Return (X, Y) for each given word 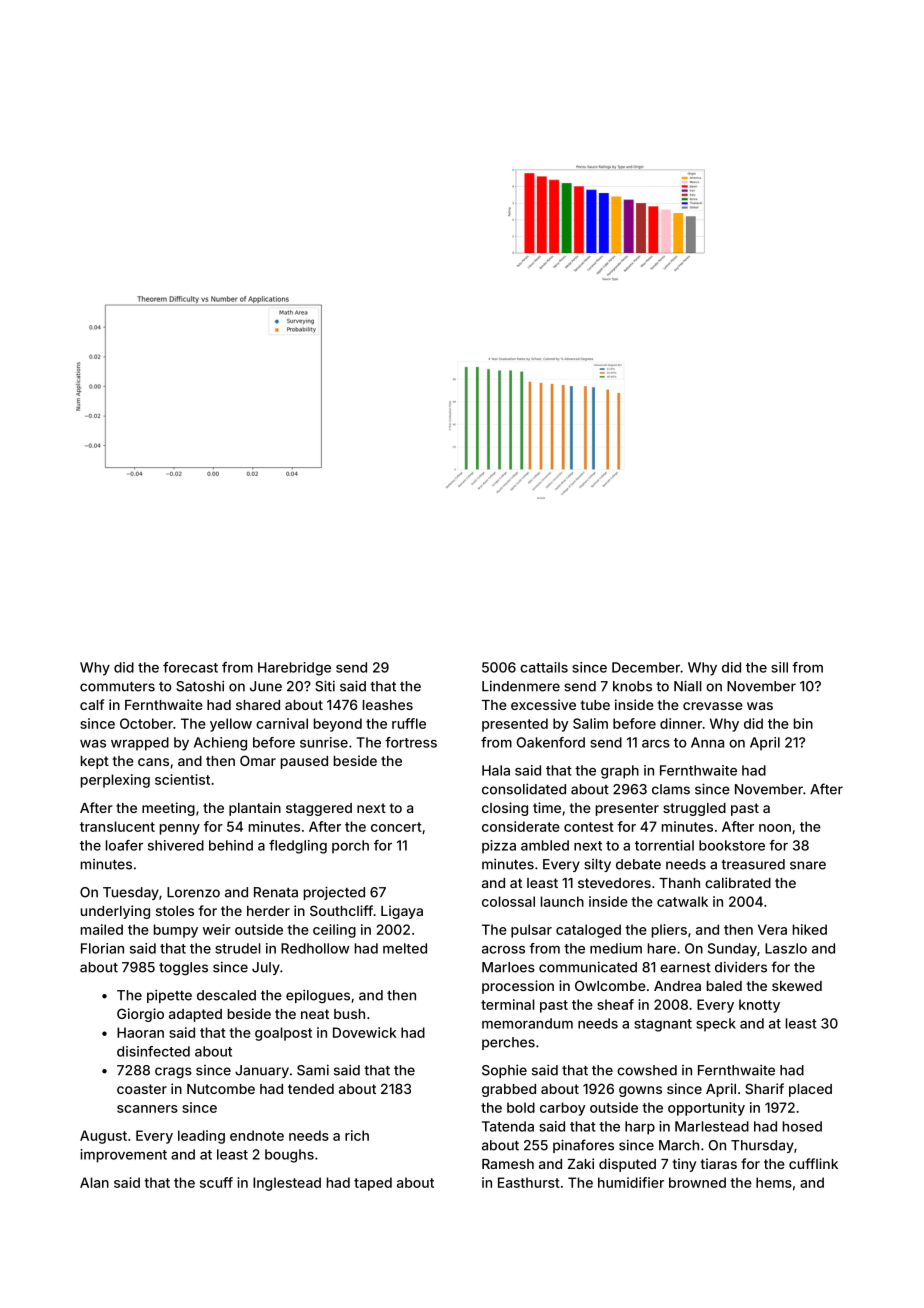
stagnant (663, 1025)
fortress (411, 742)
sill (779, 667)
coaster (142, 1089)
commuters (117, 687)
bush (349, 1014)
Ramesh (508, 1164)
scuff (216, 1182)
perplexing (115, 781)
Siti (325, 686)
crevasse (713, 706)
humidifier (631, 1182)
